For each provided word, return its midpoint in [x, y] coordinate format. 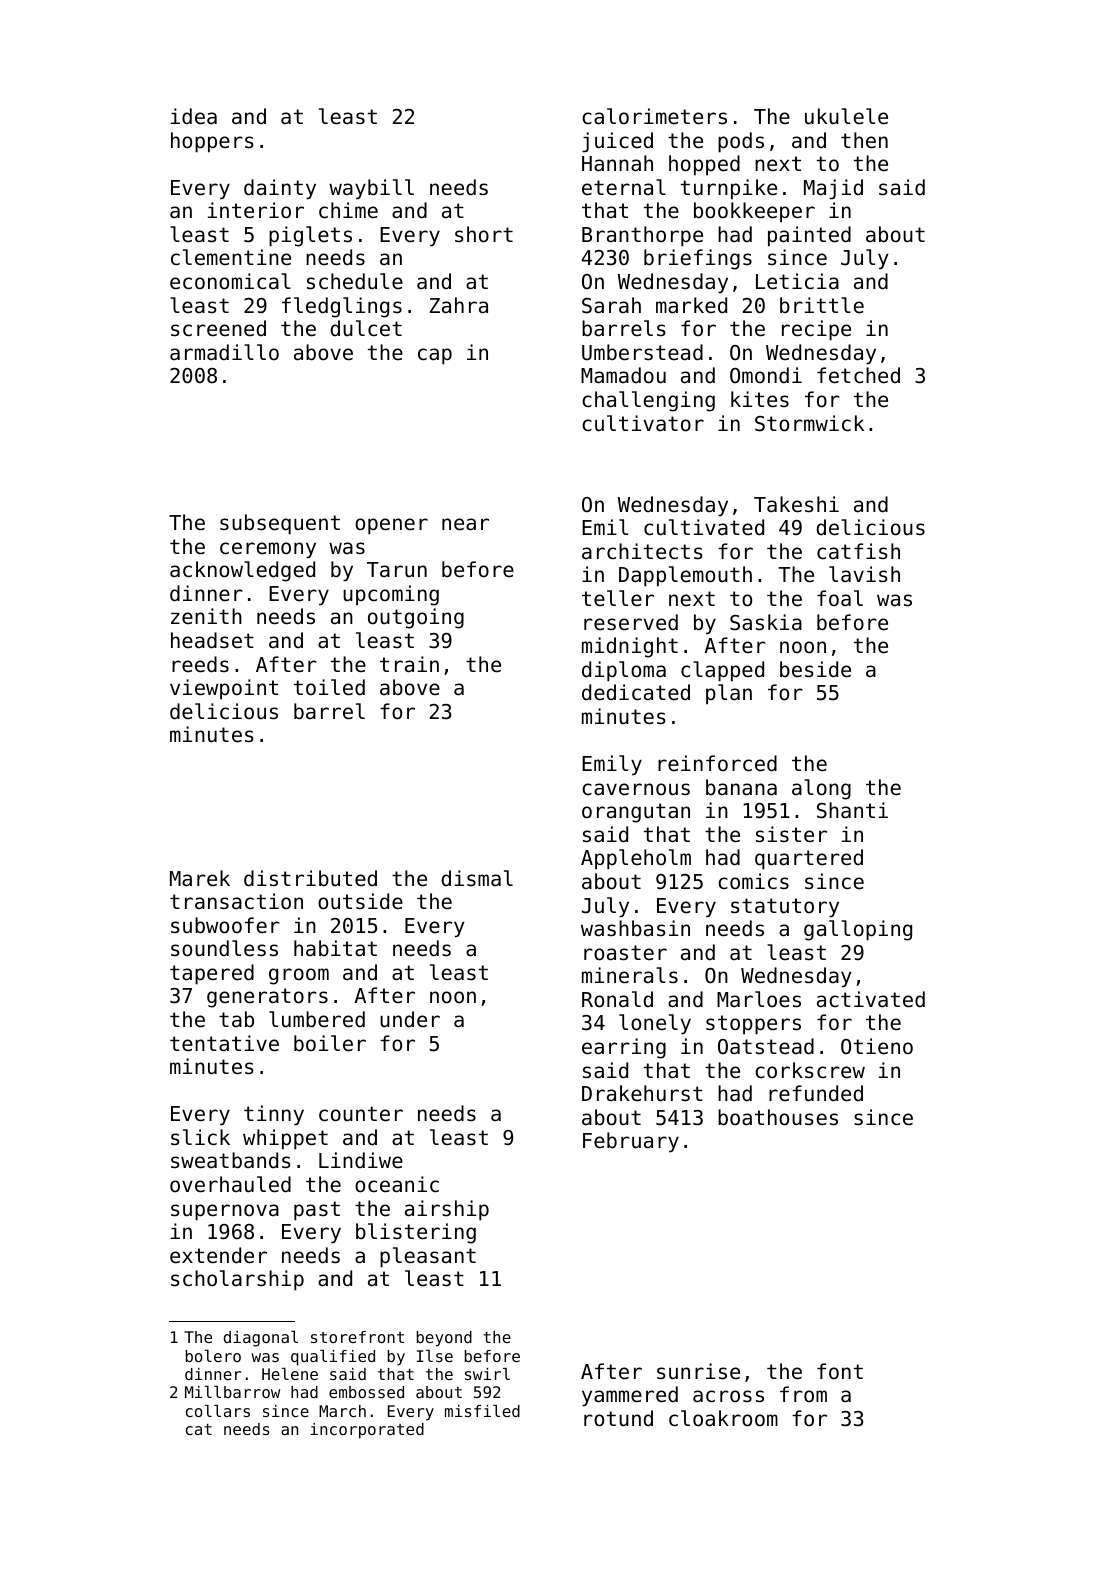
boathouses [778, 1117]
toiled [329, 687]
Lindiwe [361, 1160]
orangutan [636, 813]
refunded [816, 1093]
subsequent [280, 524]
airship [447, 1210]
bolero [213, 1356]
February [631, 1142]
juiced [617, 142]
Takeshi [796, 504]
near [465, 524]
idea [194, 116]
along [821, 789]
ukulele [846, 116]
